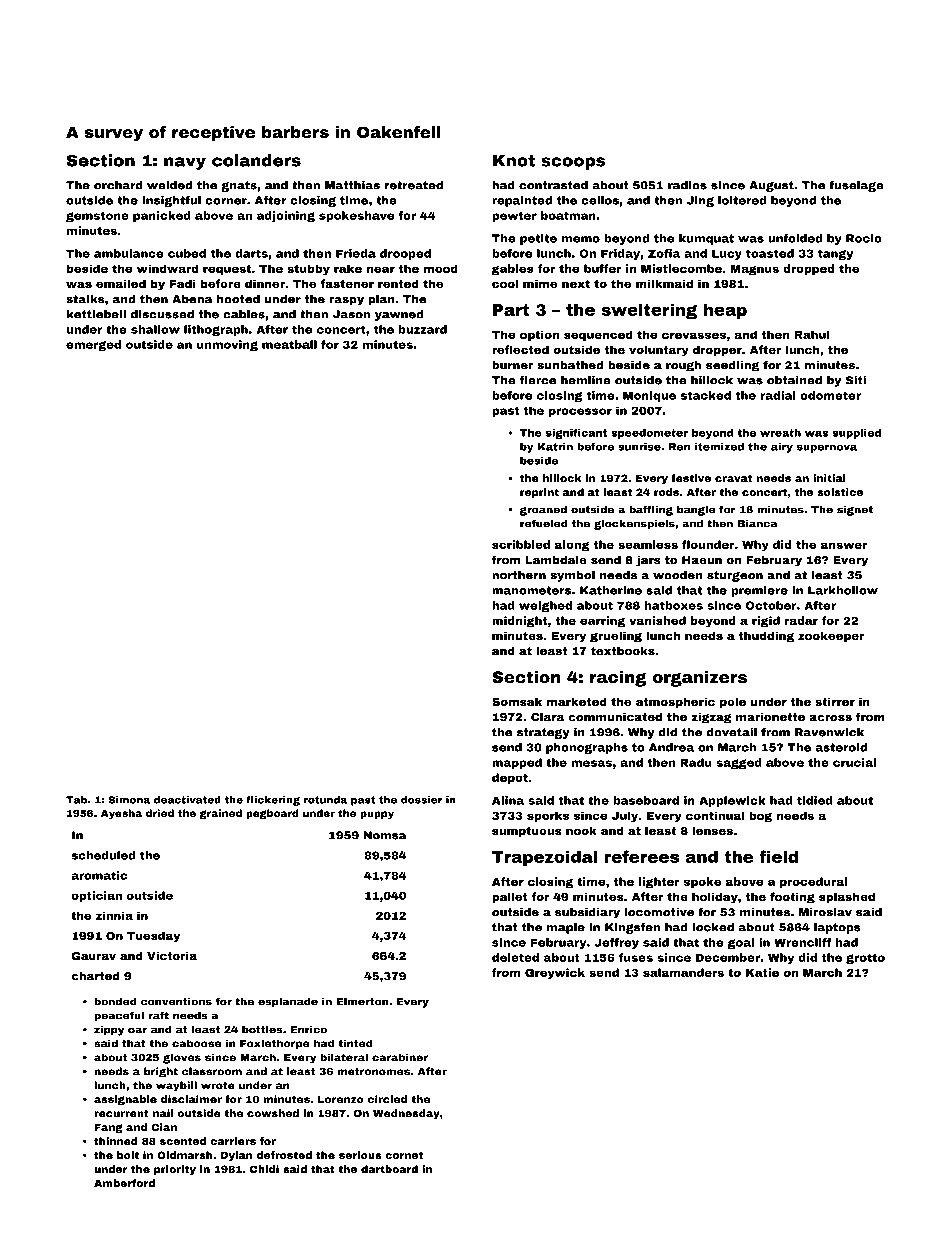 This image has height=1233, width=952. What do you see at coordinates (678, 575) in the image?
I see `wooden` at bounding box center [678, 575].
